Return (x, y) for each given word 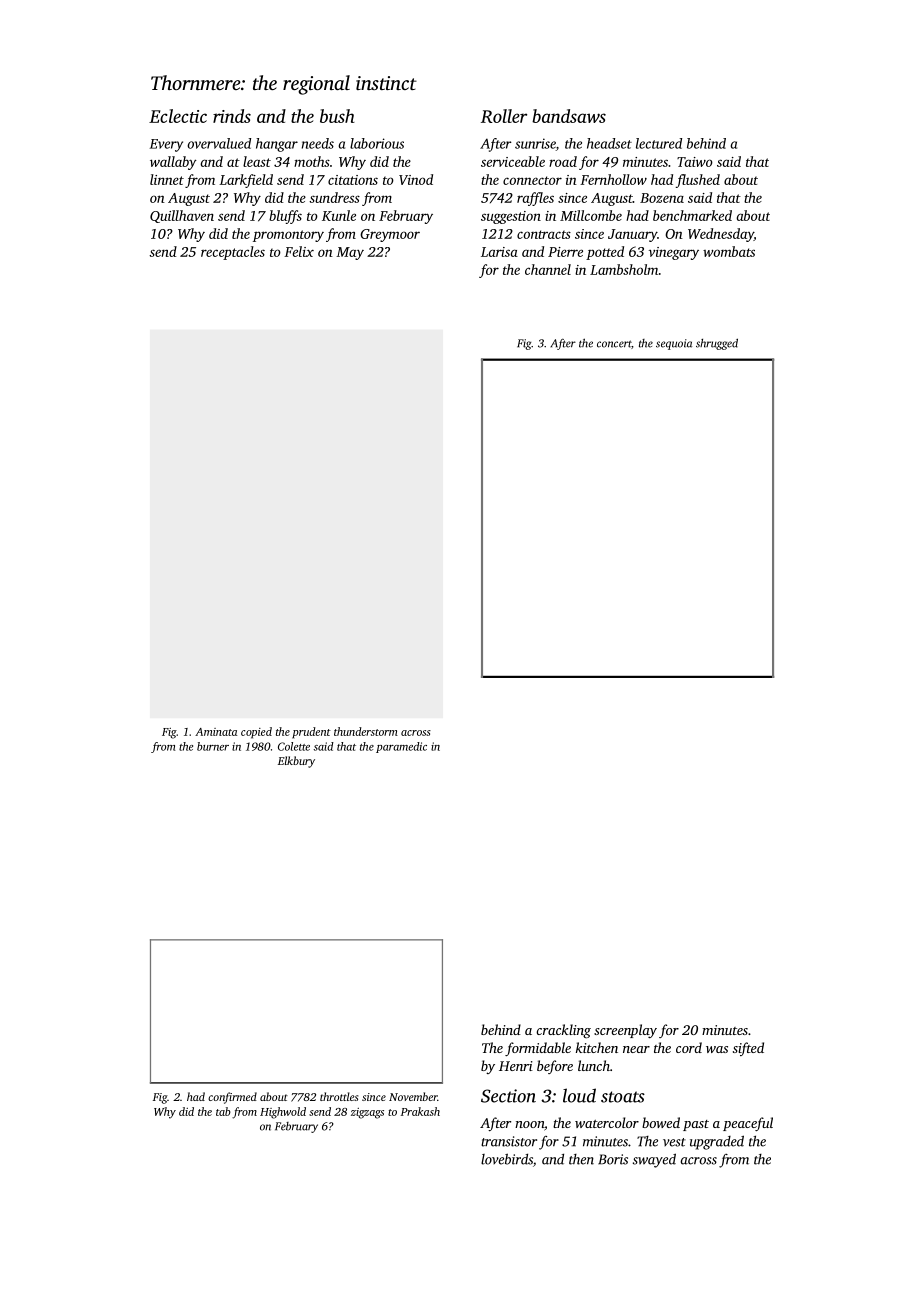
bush (337, 116)
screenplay (625, 1031)
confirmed (232, 1098)
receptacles (233, 253)
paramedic (401, 747)
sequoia (674, 344)
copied (256, 733)
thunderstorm (366, 731)
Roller (504, 116)
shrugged (717, 344)
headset (609, 143)
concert (614, 344)
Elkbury (296, 762)
